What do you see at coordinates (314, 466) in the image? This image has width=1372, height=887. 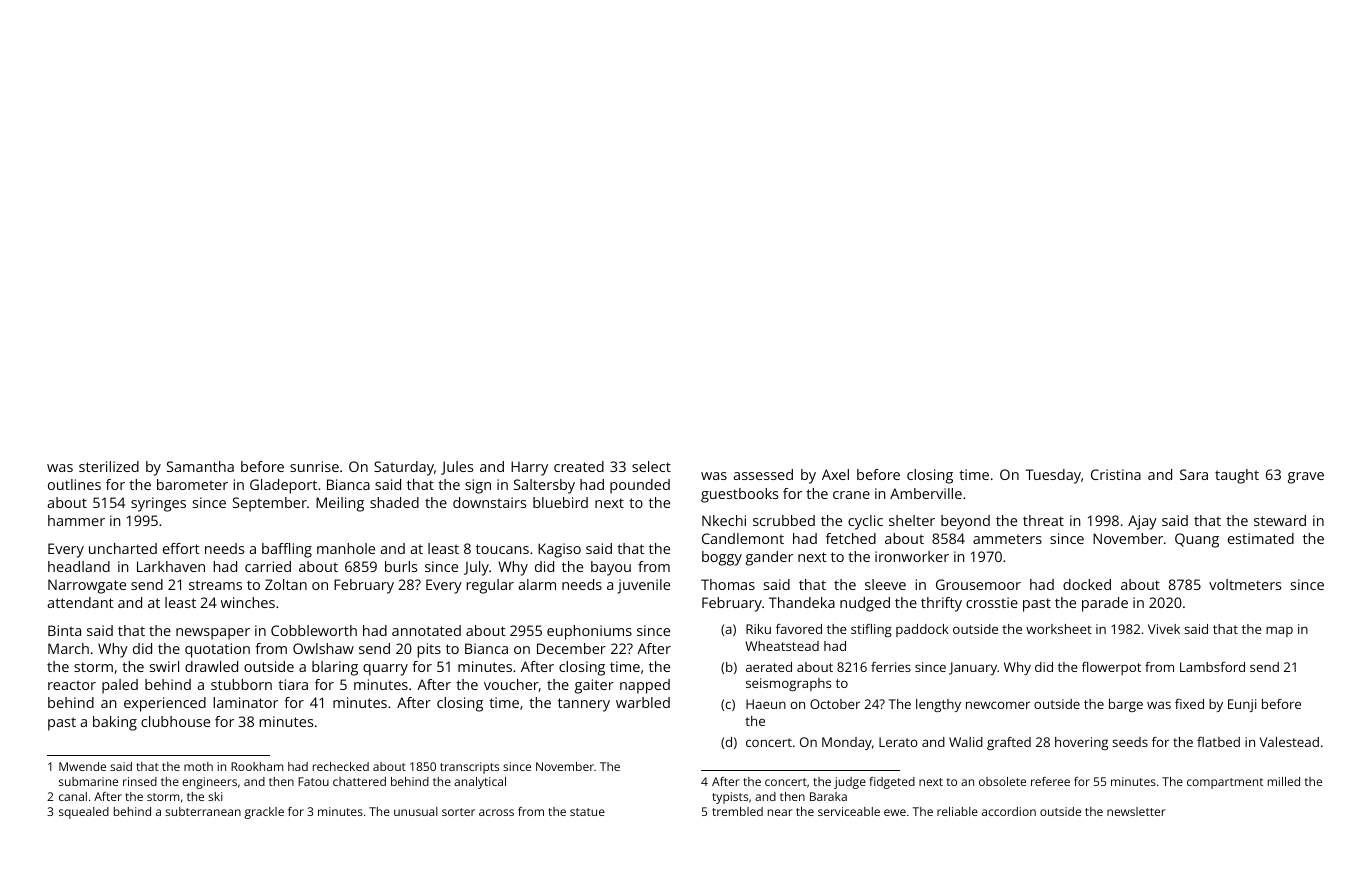 I see `sunrise` at bounding box center [314, 466].
